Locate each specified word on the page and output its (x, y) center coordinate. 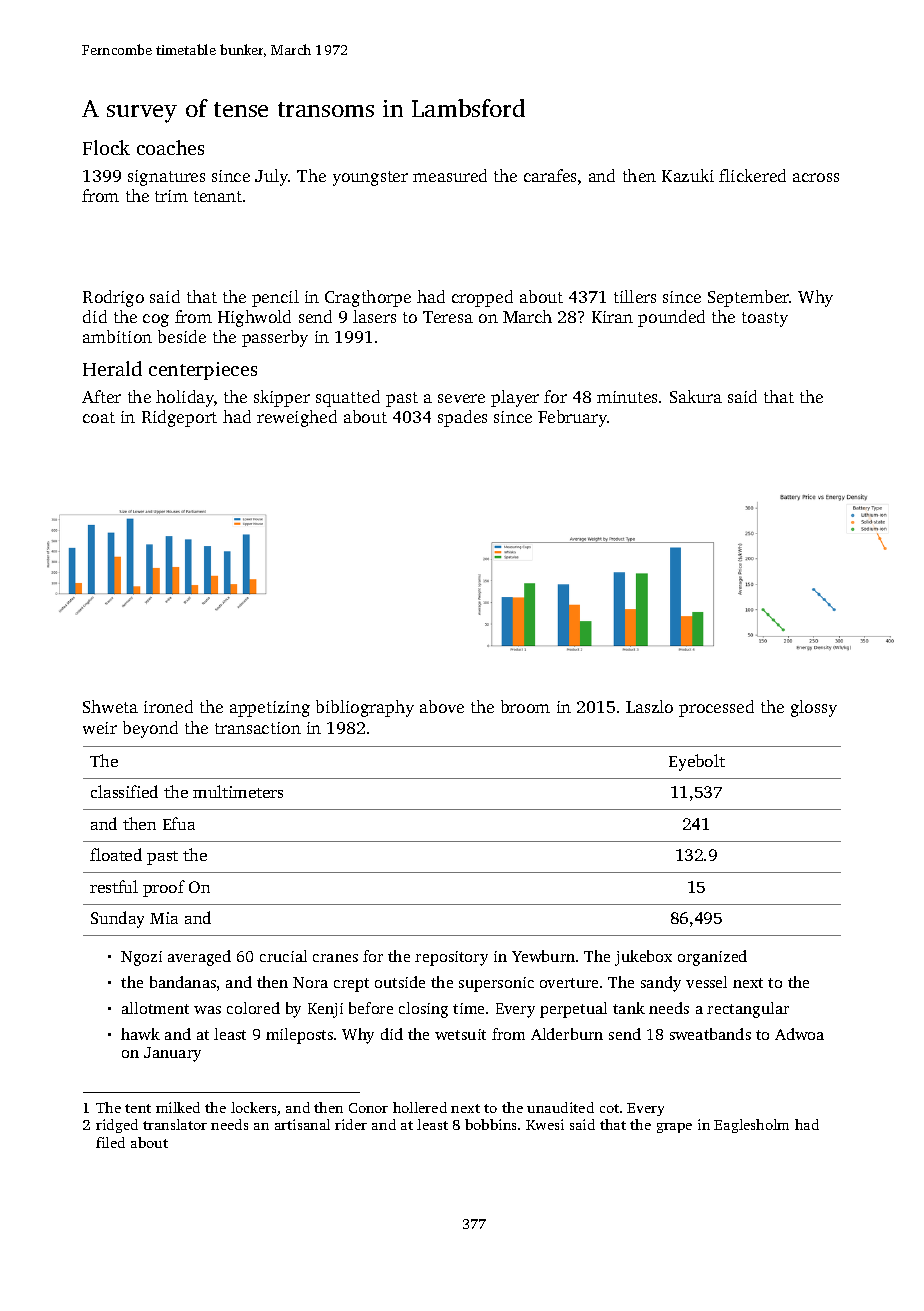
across (816, 177)
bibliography (365, 708)
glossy (814, 708)
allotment (155, 1008)
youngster (370, 178)
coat (99, 417)
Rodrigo (113, 298)
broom (525, 706)
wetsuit (460, 1034)
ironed (168, 706)
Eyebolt (697, 762)
